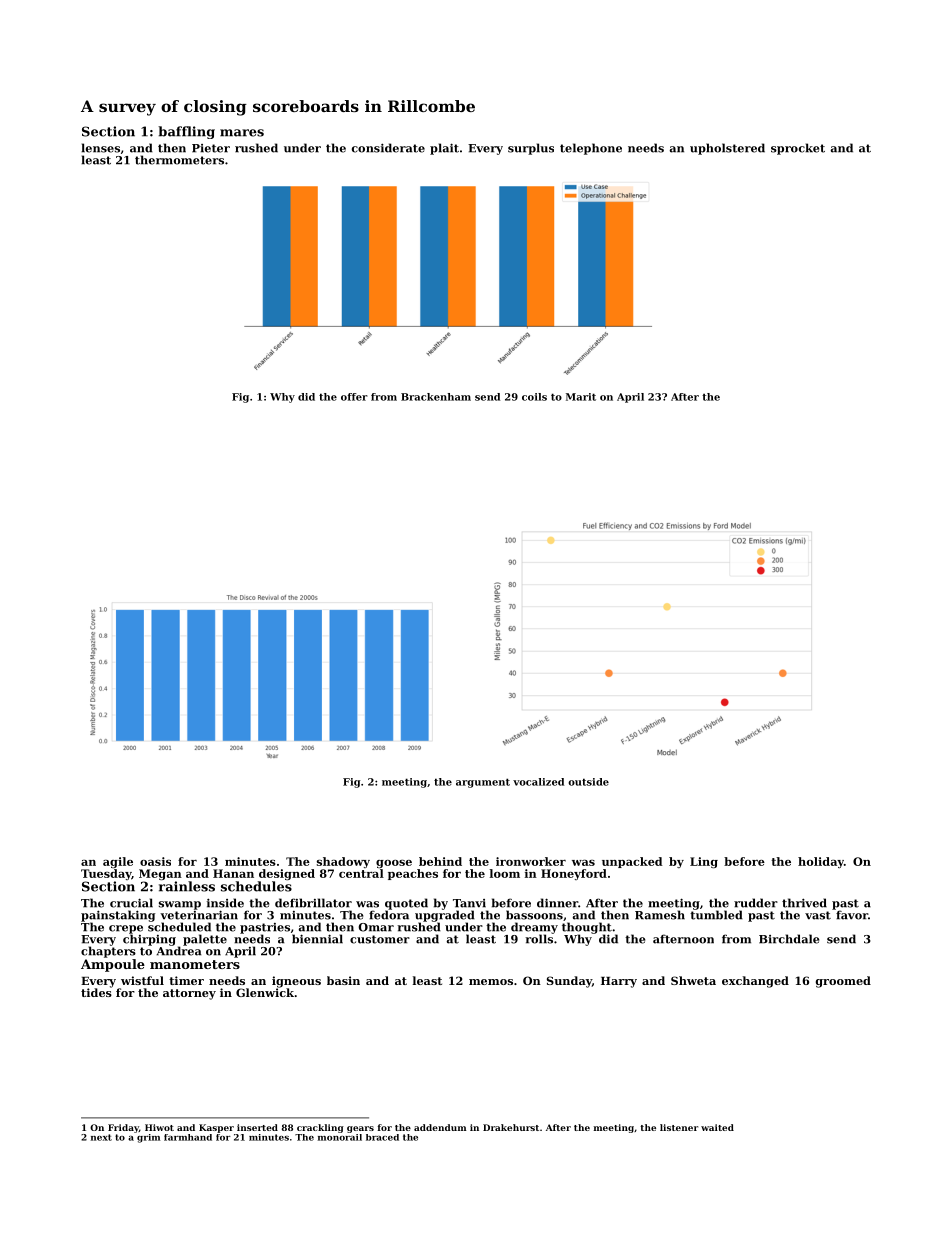  Describe the element at coordinates (716, 915) in the screenshot. I see `tumbled` at that location.
